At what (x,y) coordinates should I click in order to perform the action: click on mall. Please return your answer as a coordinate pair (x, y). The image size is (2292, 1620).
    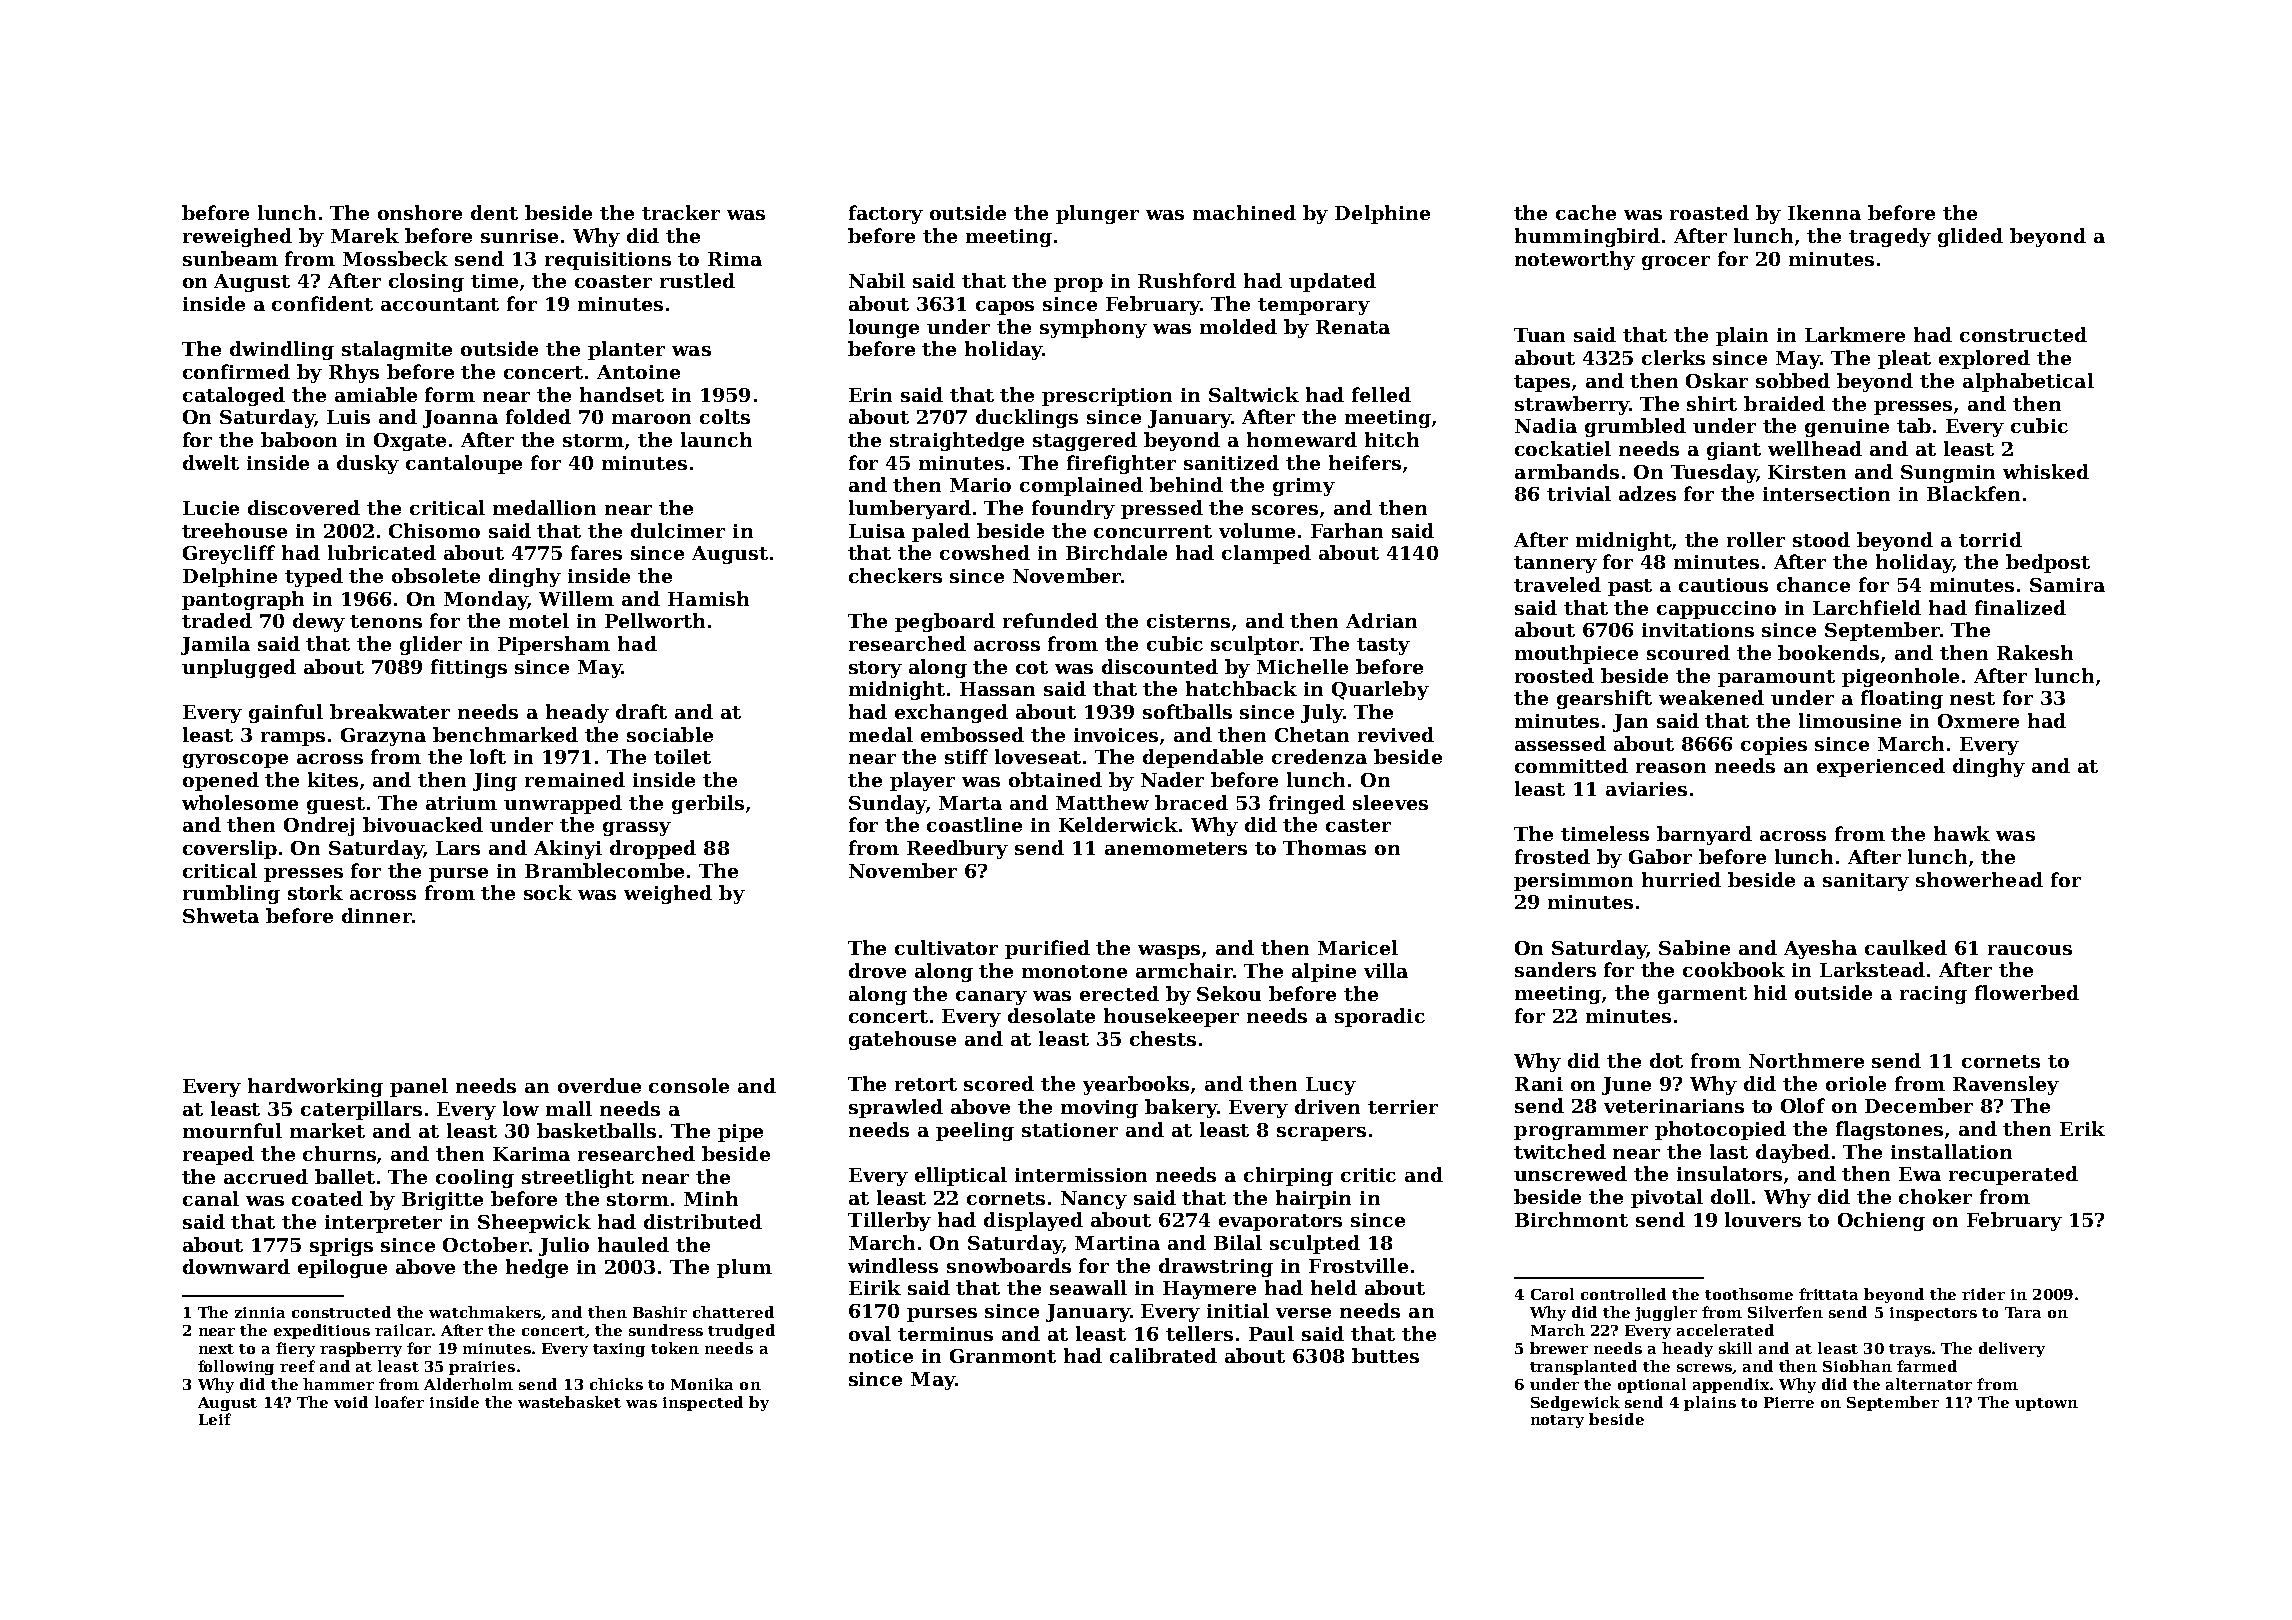
    Looking at the image, I should click on (569, 1108).
